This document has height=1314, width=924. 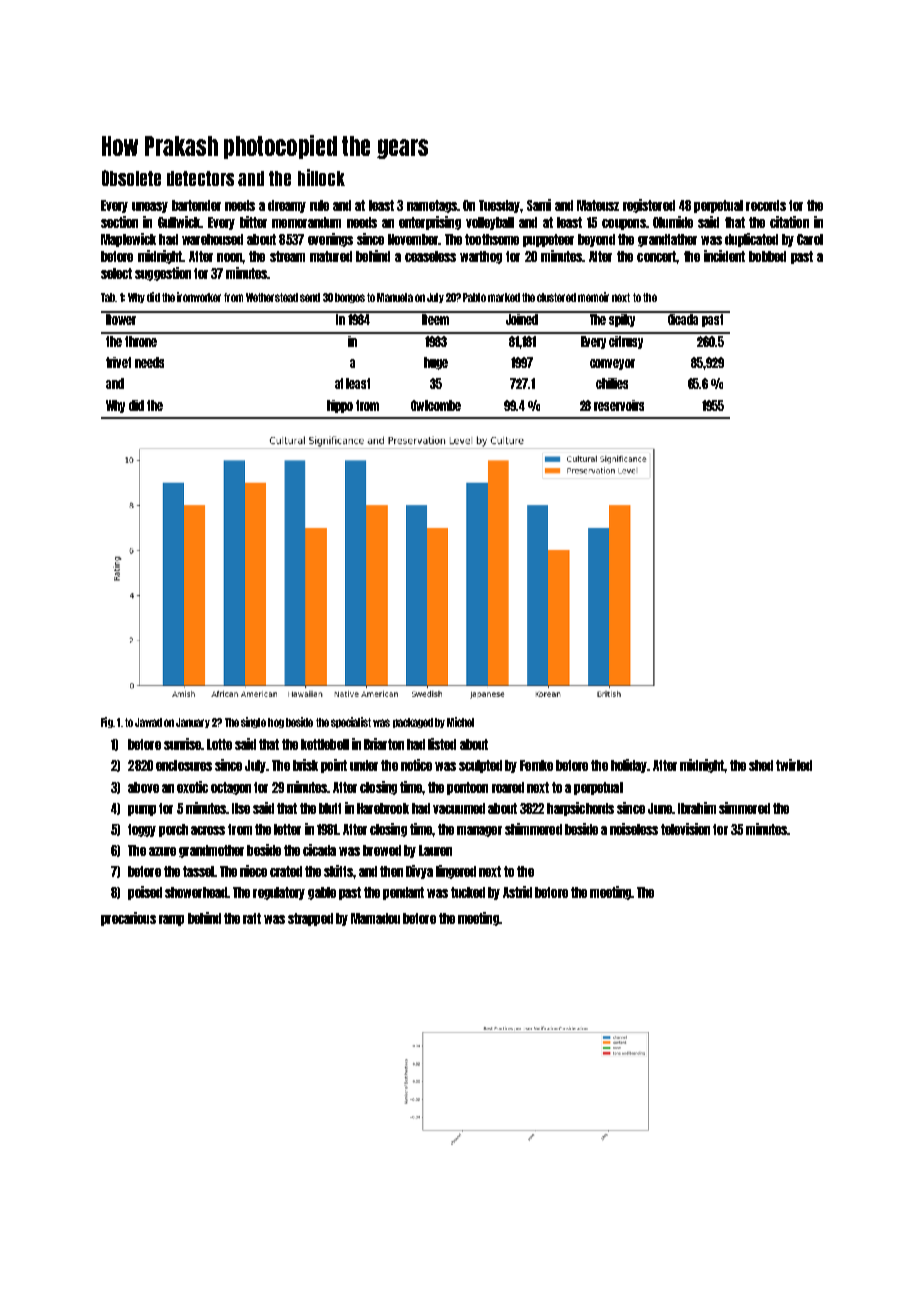 What do you see at coordinates (231, 788) in the document?
I see `octagon` at bounding box center [231, 788].
